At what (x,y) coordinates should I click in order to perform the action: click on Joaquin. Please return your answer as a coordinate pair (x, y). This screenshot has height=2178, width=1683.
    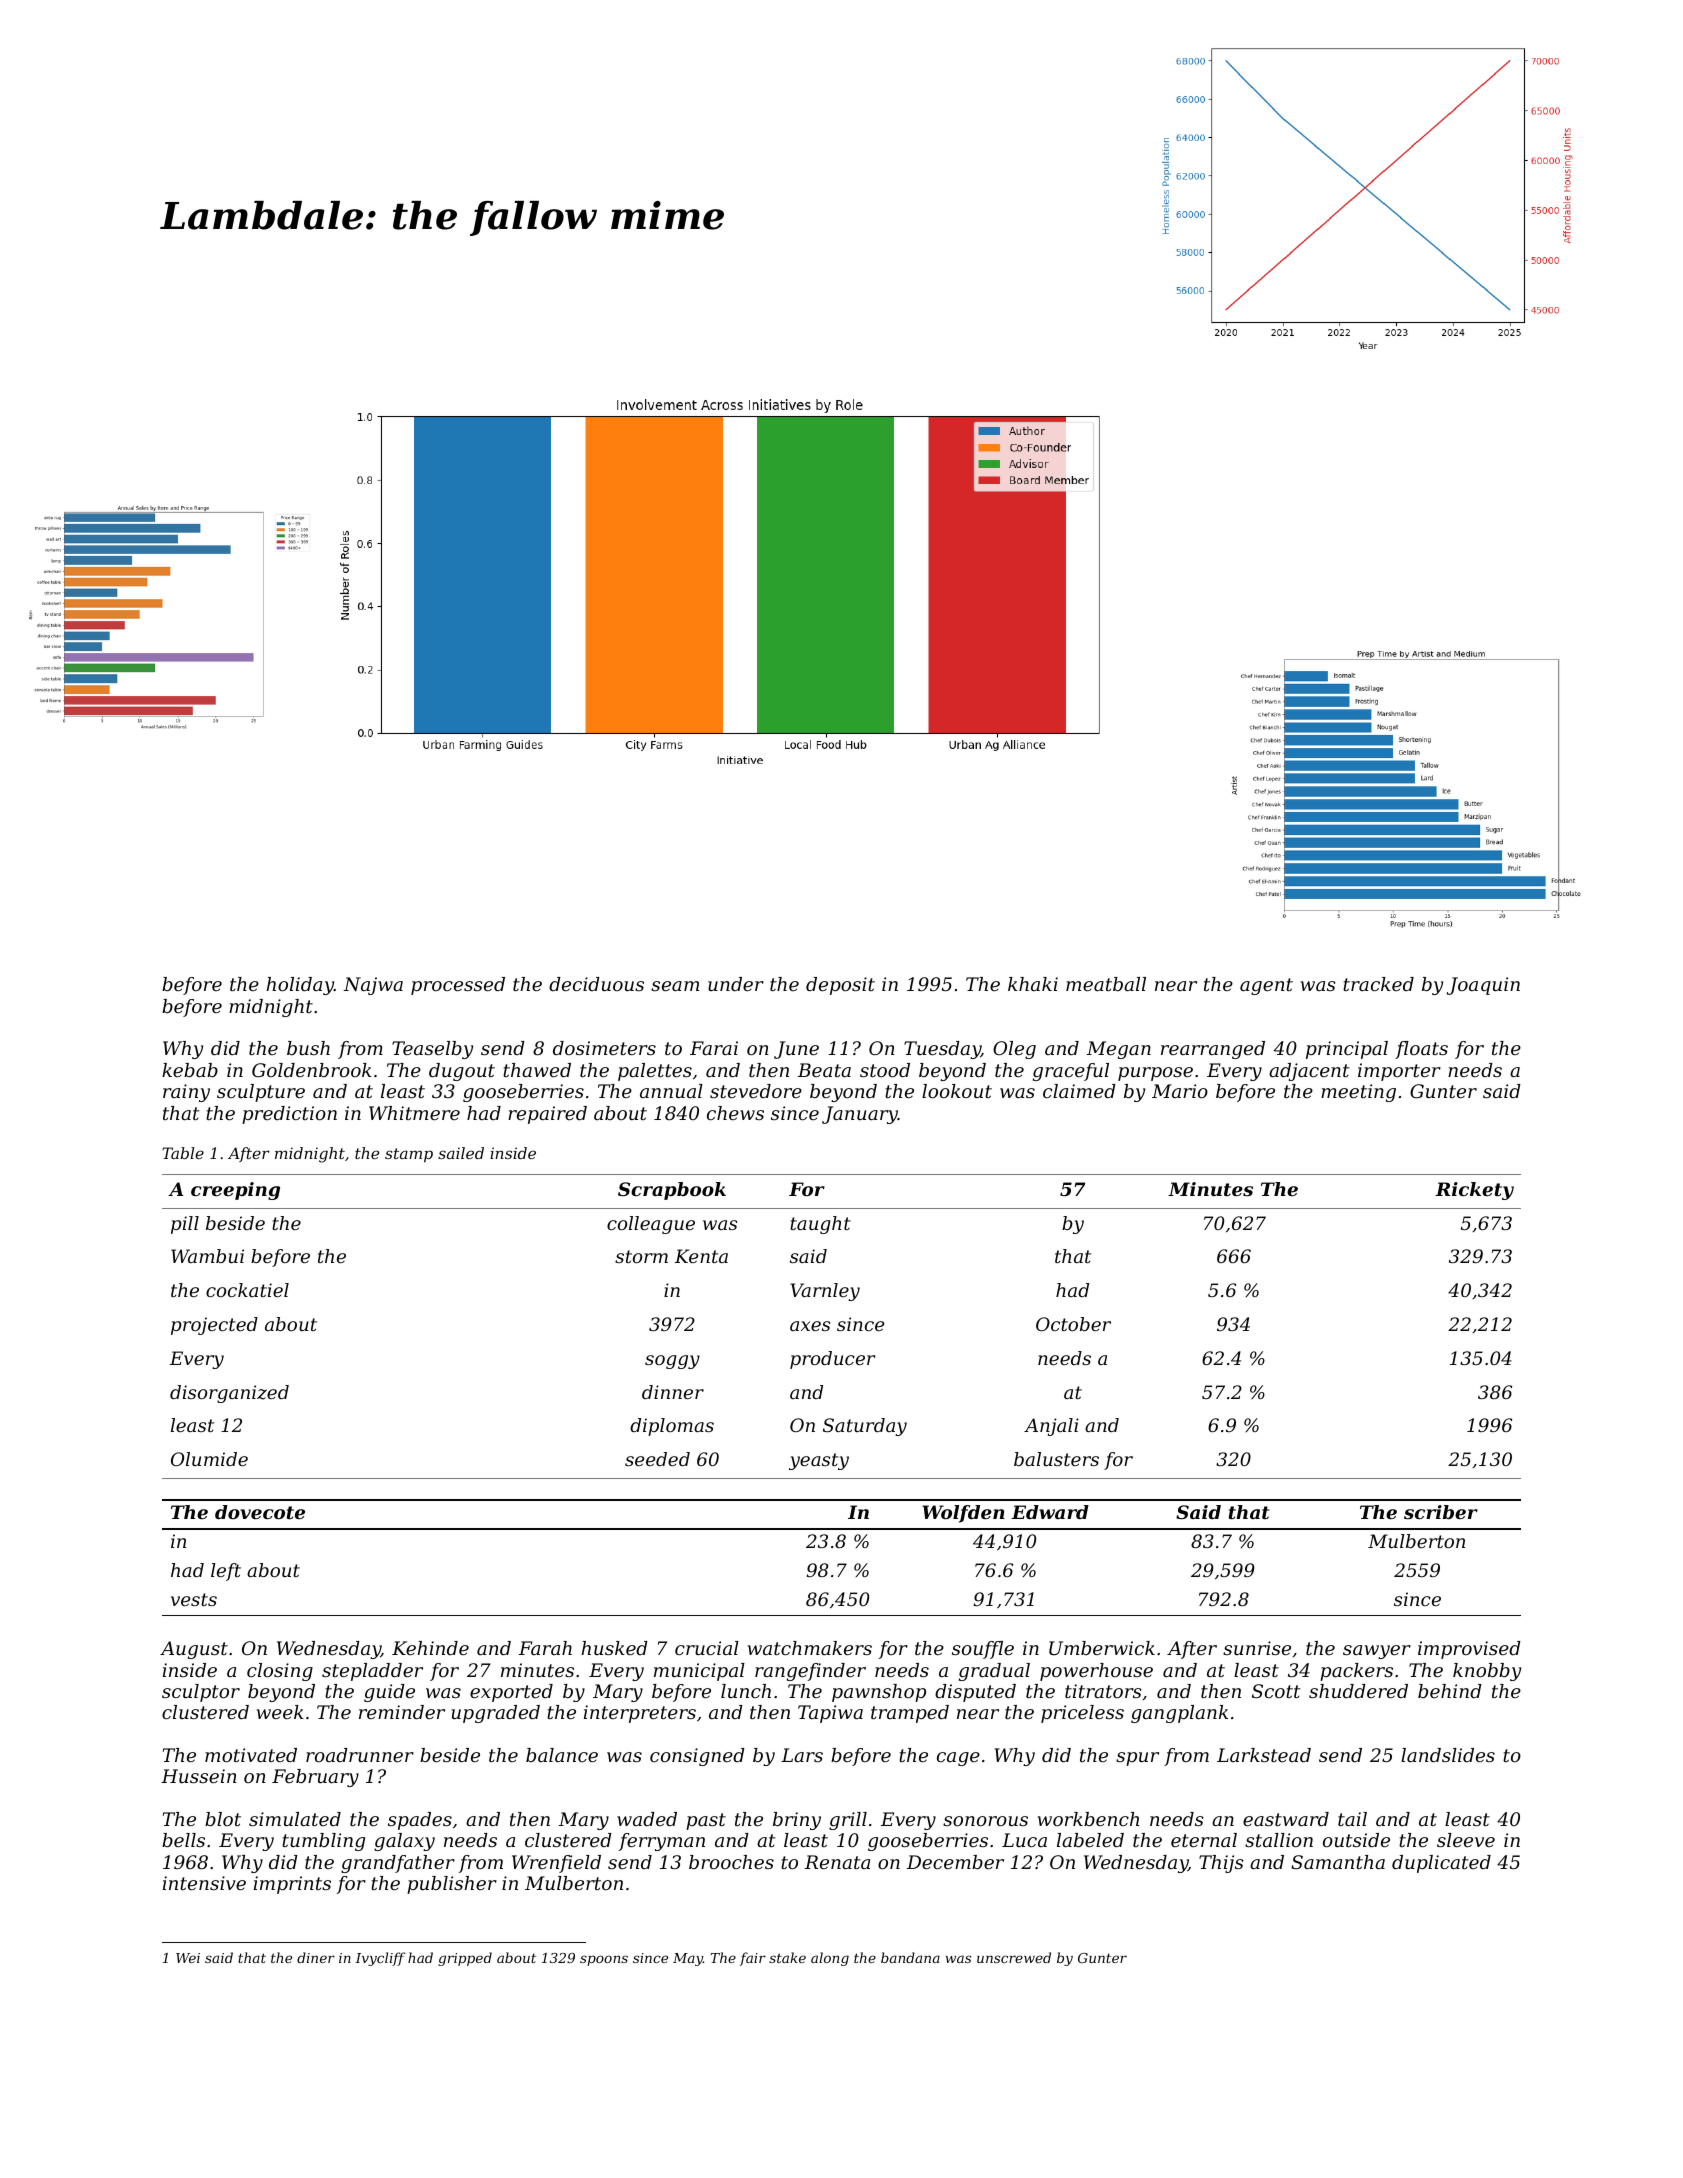
    Looking at the image, I should click on (1483, 986).
